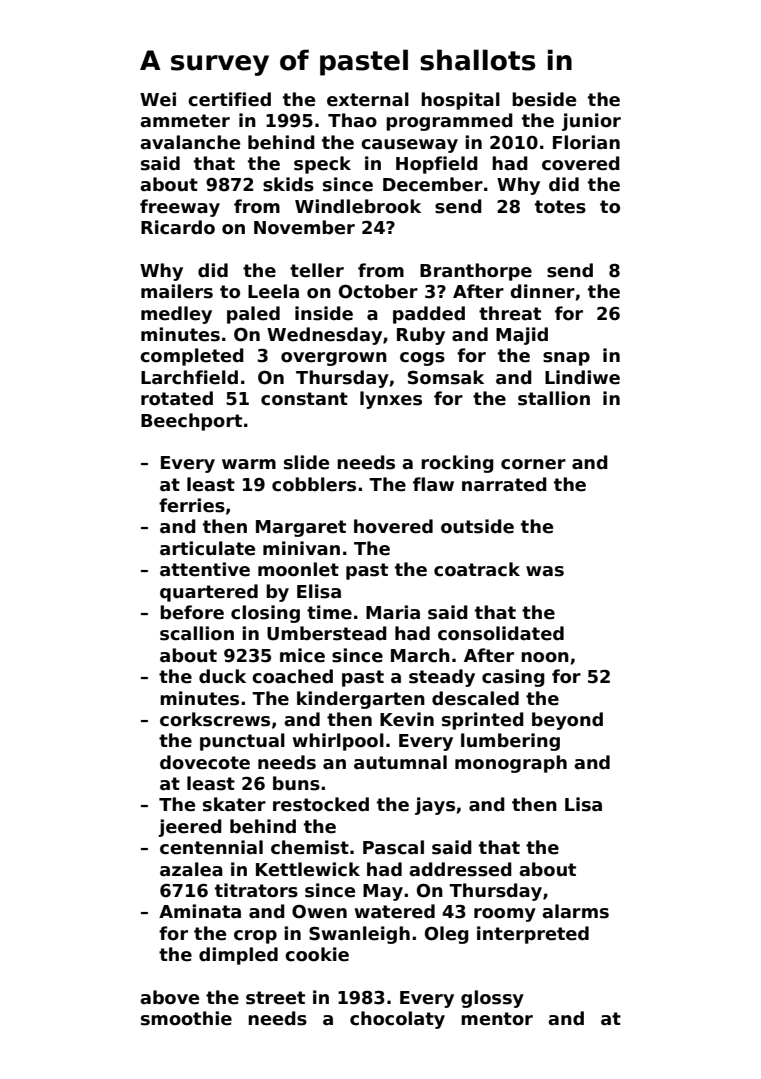 This document has width=761, height=1079. Describe the element at coordinates (433, 184) in the document. I see `December` at that location.
